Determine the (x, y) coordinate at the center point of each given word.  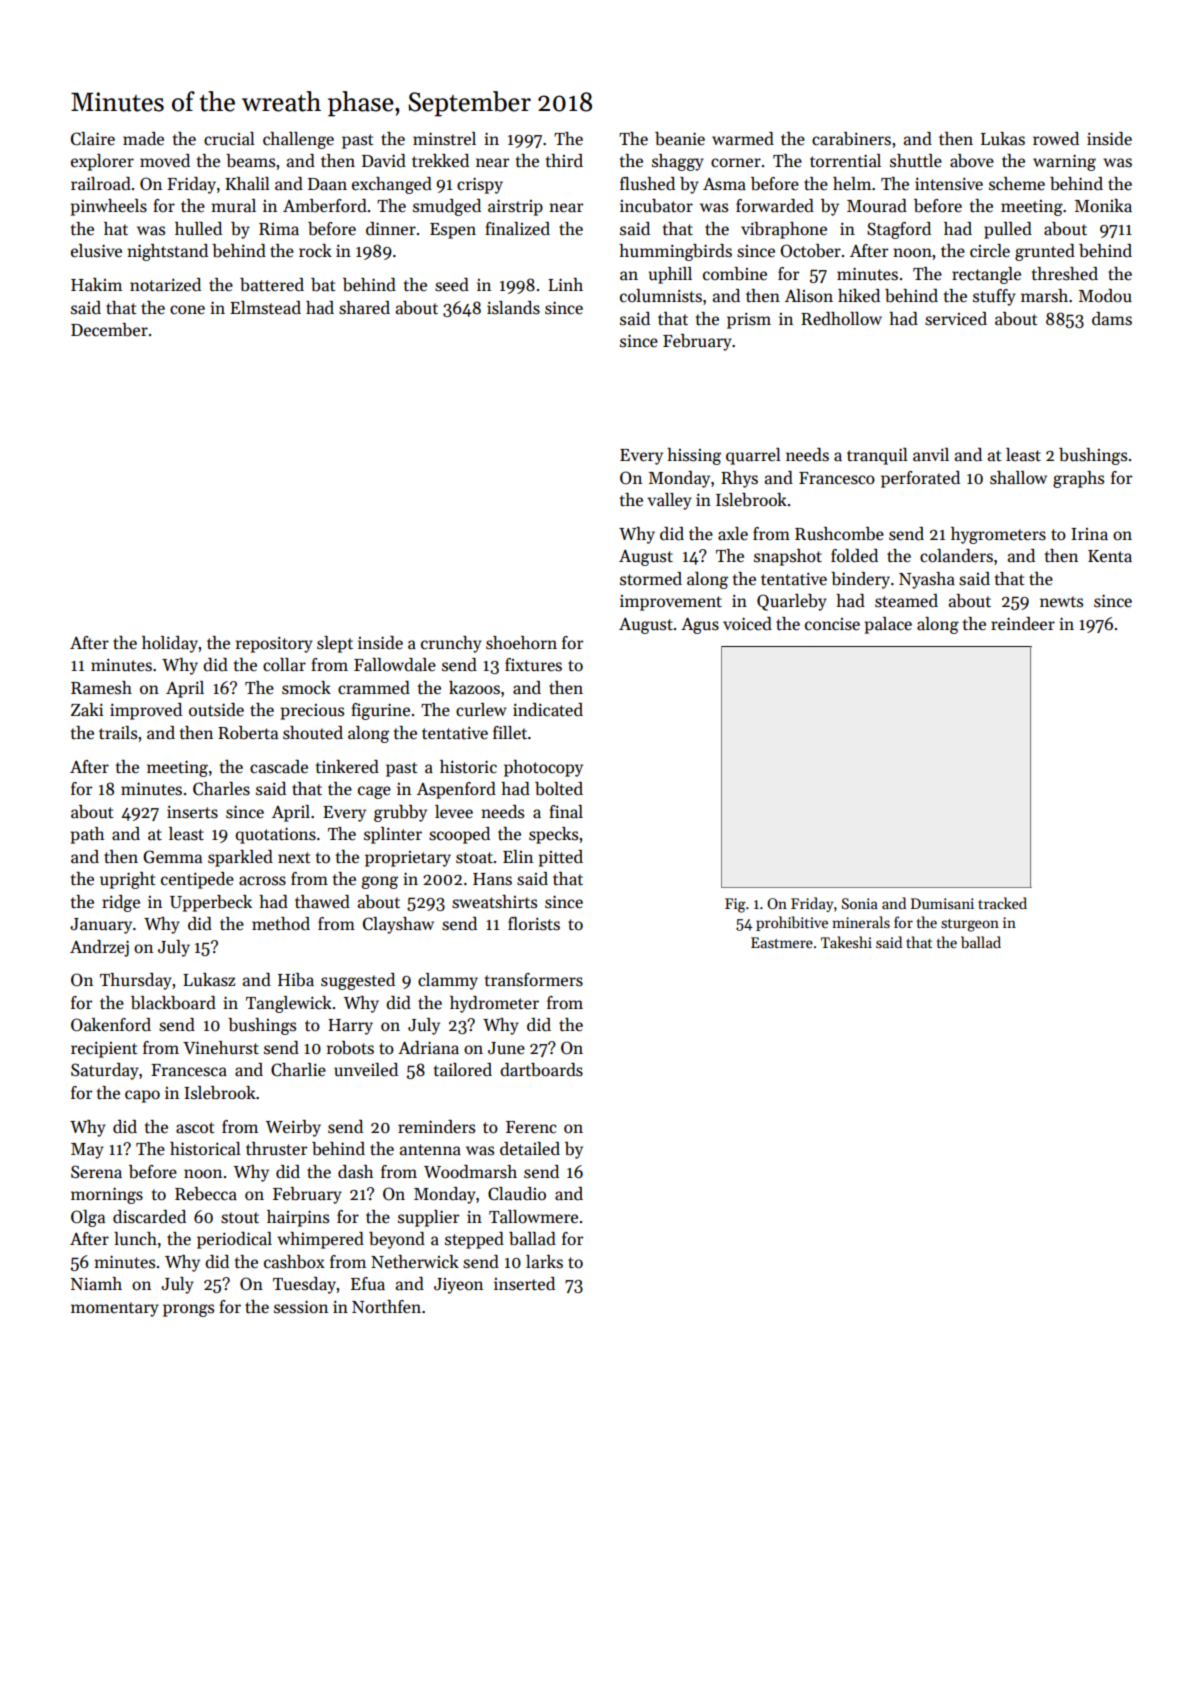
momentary (115, 1309)
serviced (956, 319)
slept (335, 644)
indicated (548, 710)
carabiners (851, 139)
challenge (298, 140)
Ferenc (531, 1127)
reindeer (1023, 624)
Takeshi (846, 942)
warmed (743, 139)
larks (544, 1262)
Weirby (293, 1128)
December (109, 330)
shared (364, 308)
